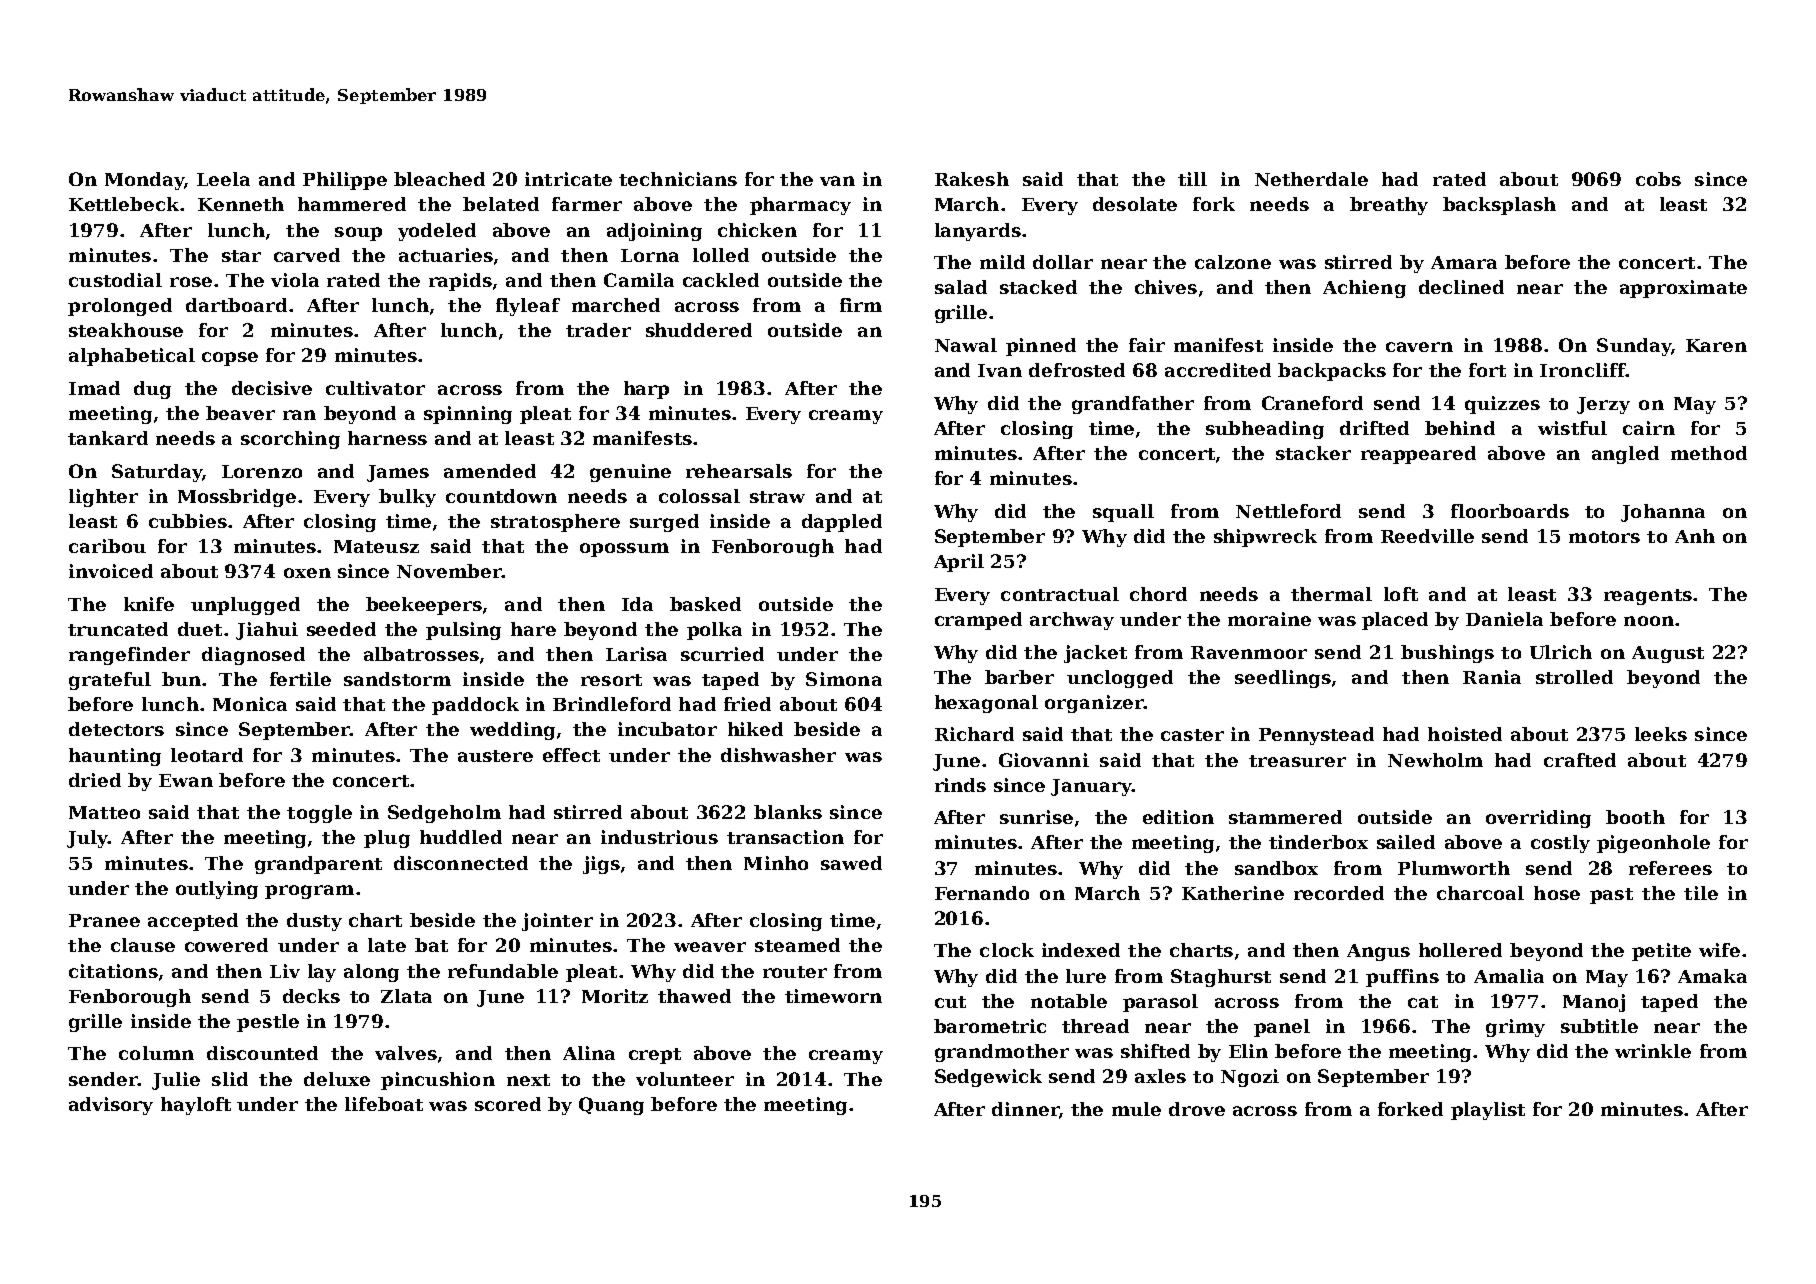  What do you see at coordinates (439, 179) in the document?
I see `bleached` at bounding box center [439, 179].
